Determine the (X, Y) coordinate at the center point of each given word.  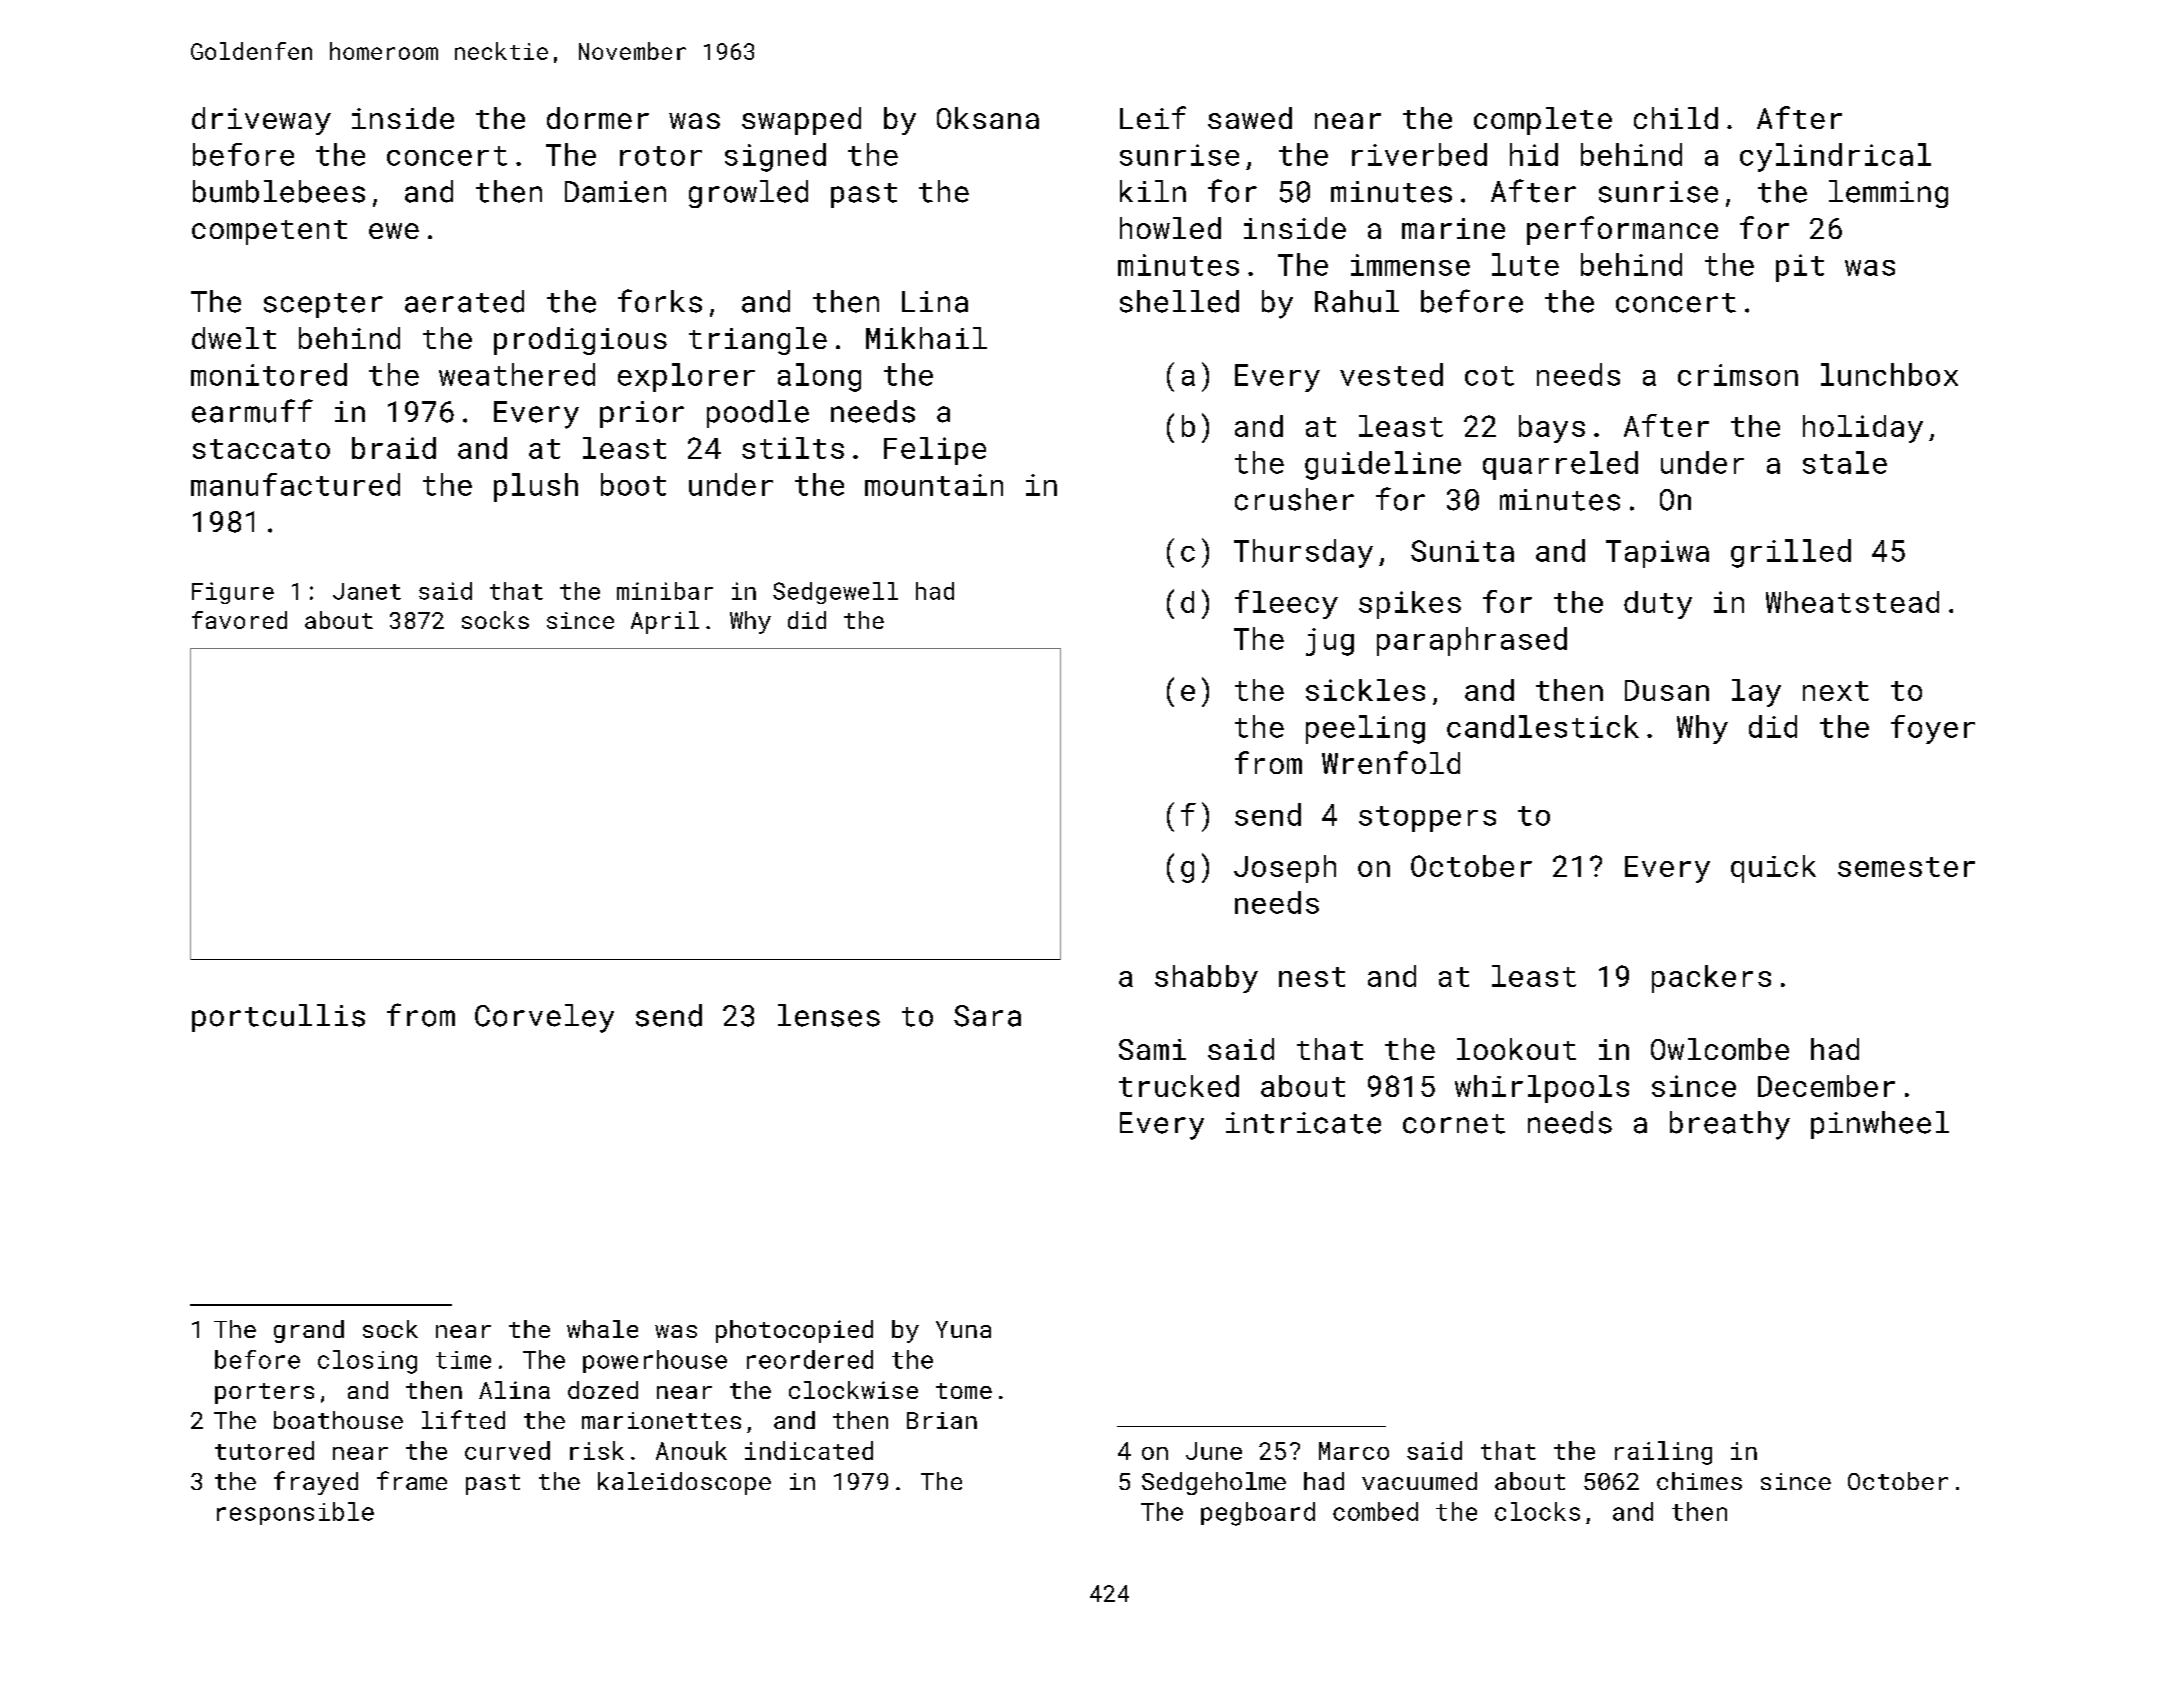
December (1826, 1086)
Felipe (935, 451)
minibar (665, 591)
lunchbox (1889, 374)
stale (1845, 462)
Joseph (1285, 869)
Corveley (544, 1018)
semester (1906, 867)
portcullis (278, 1018)
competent (269, 232)
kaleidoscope (684, 1483)
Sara (987, 1016)
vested (1391, 374)
